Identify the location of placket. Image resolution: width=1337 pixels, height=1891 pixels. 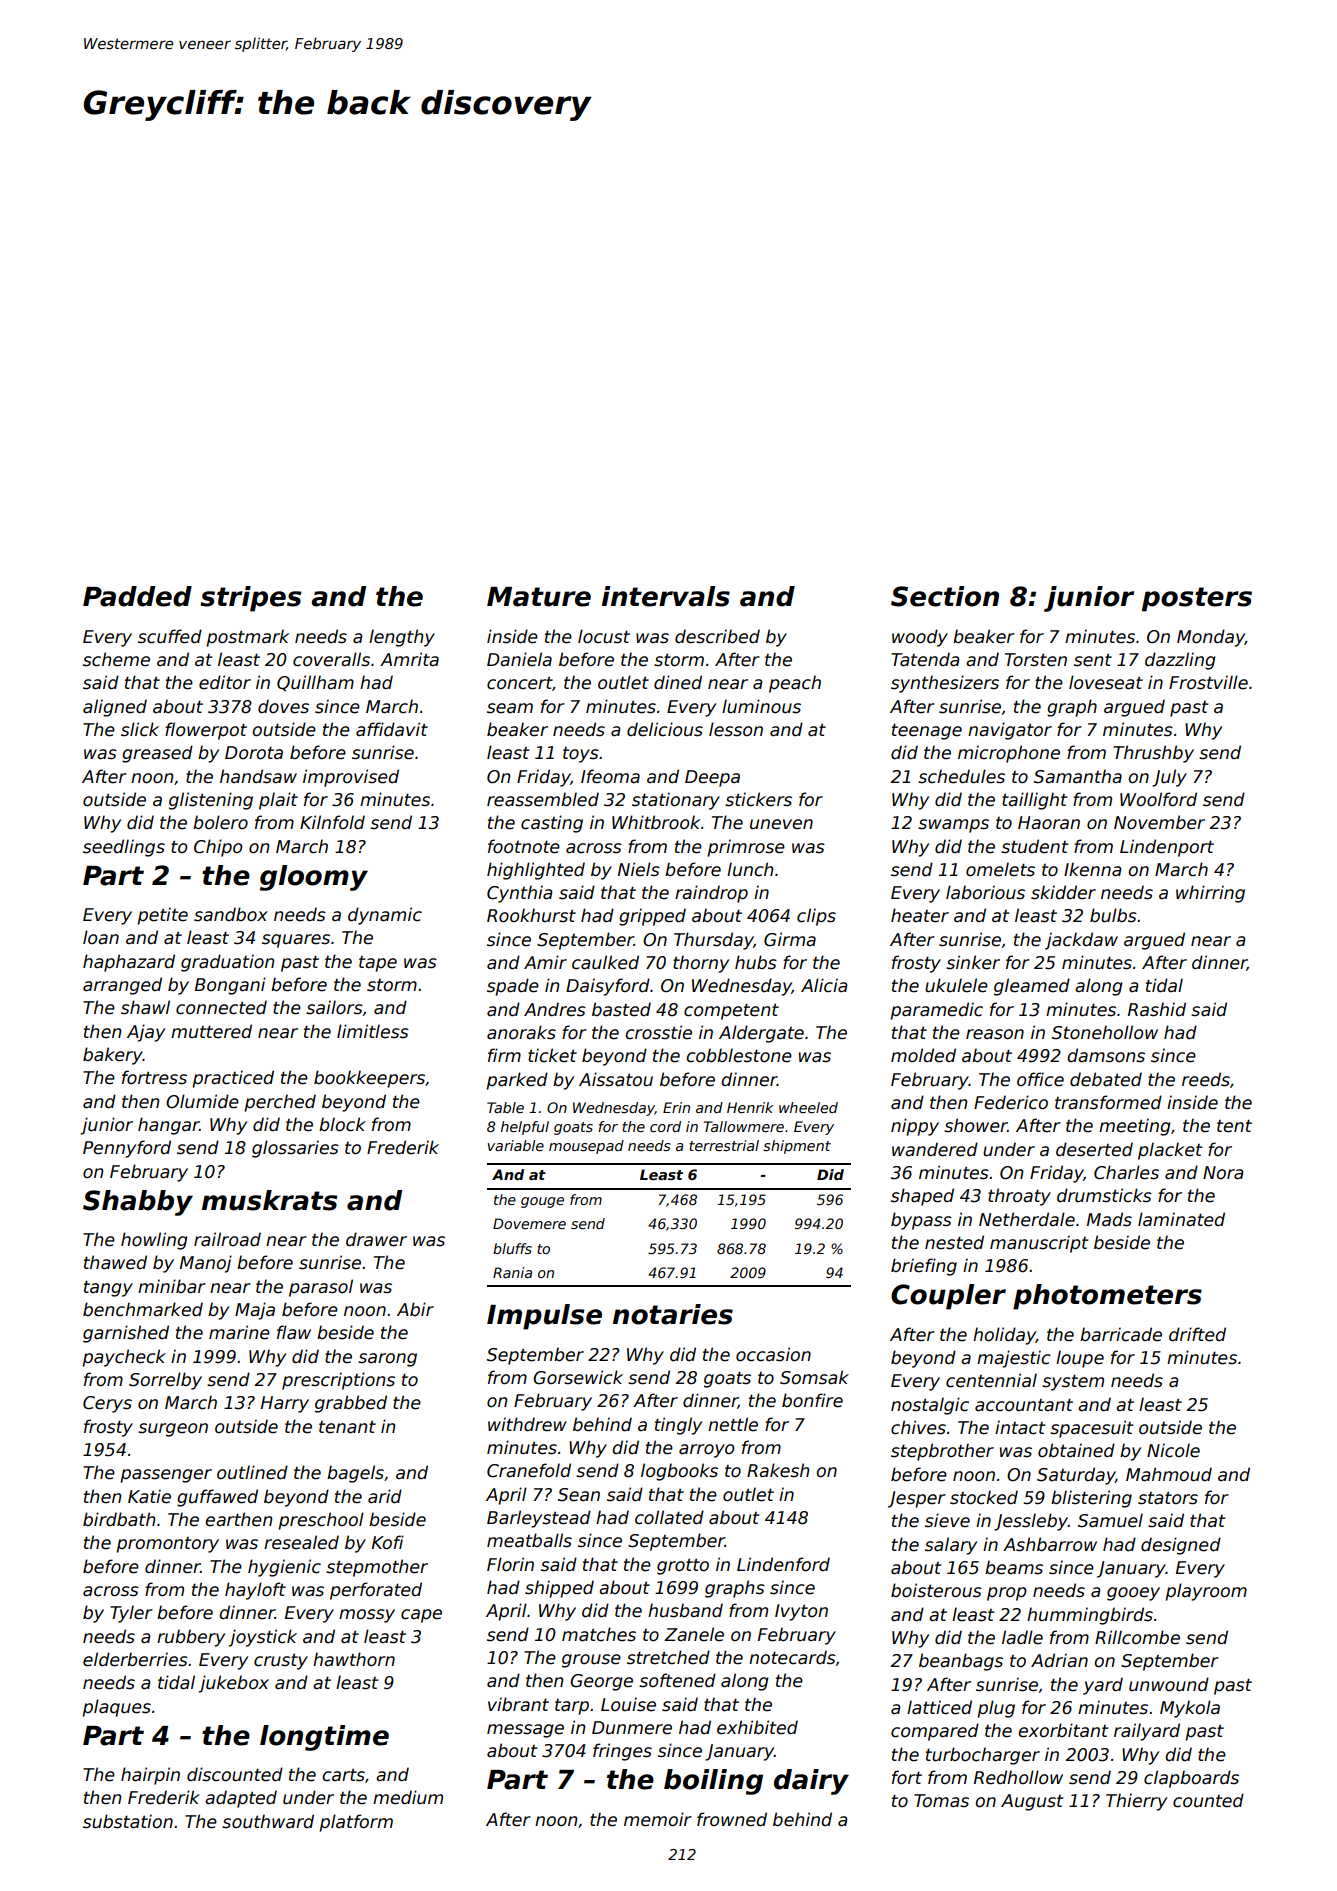
(1170, 1151).
